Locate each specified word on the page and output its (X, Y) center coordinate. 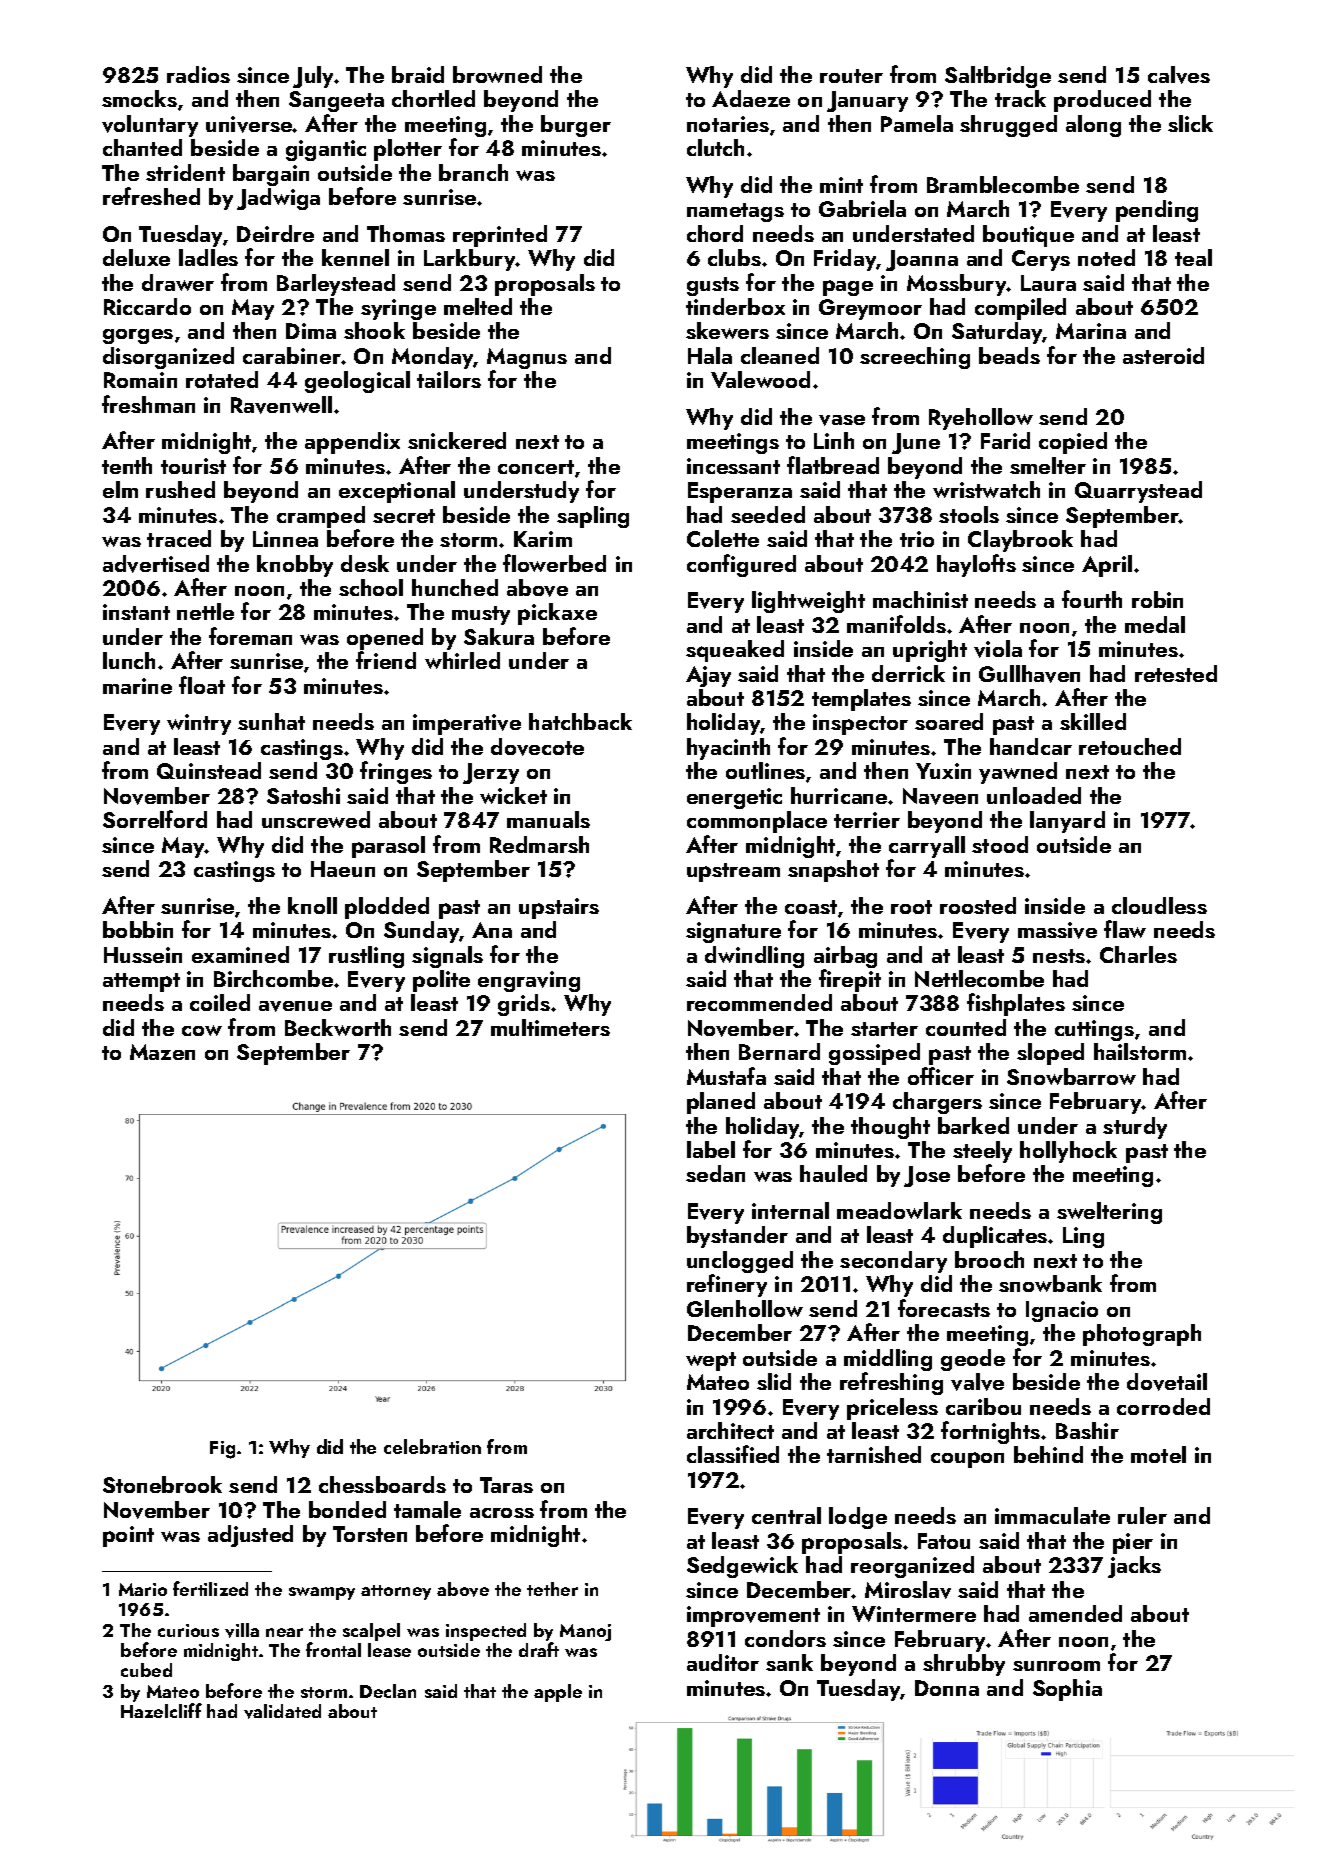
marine (137, 686)
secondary (893, 1262)
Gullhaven (1029, 674)
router (851, 76)
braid (418, 74)
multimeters (550, 1027)
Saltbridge (998, 77)
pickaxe (557, 614)
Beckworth (338, 1027)
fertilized (210, 1588)
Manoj (585, 1632)
